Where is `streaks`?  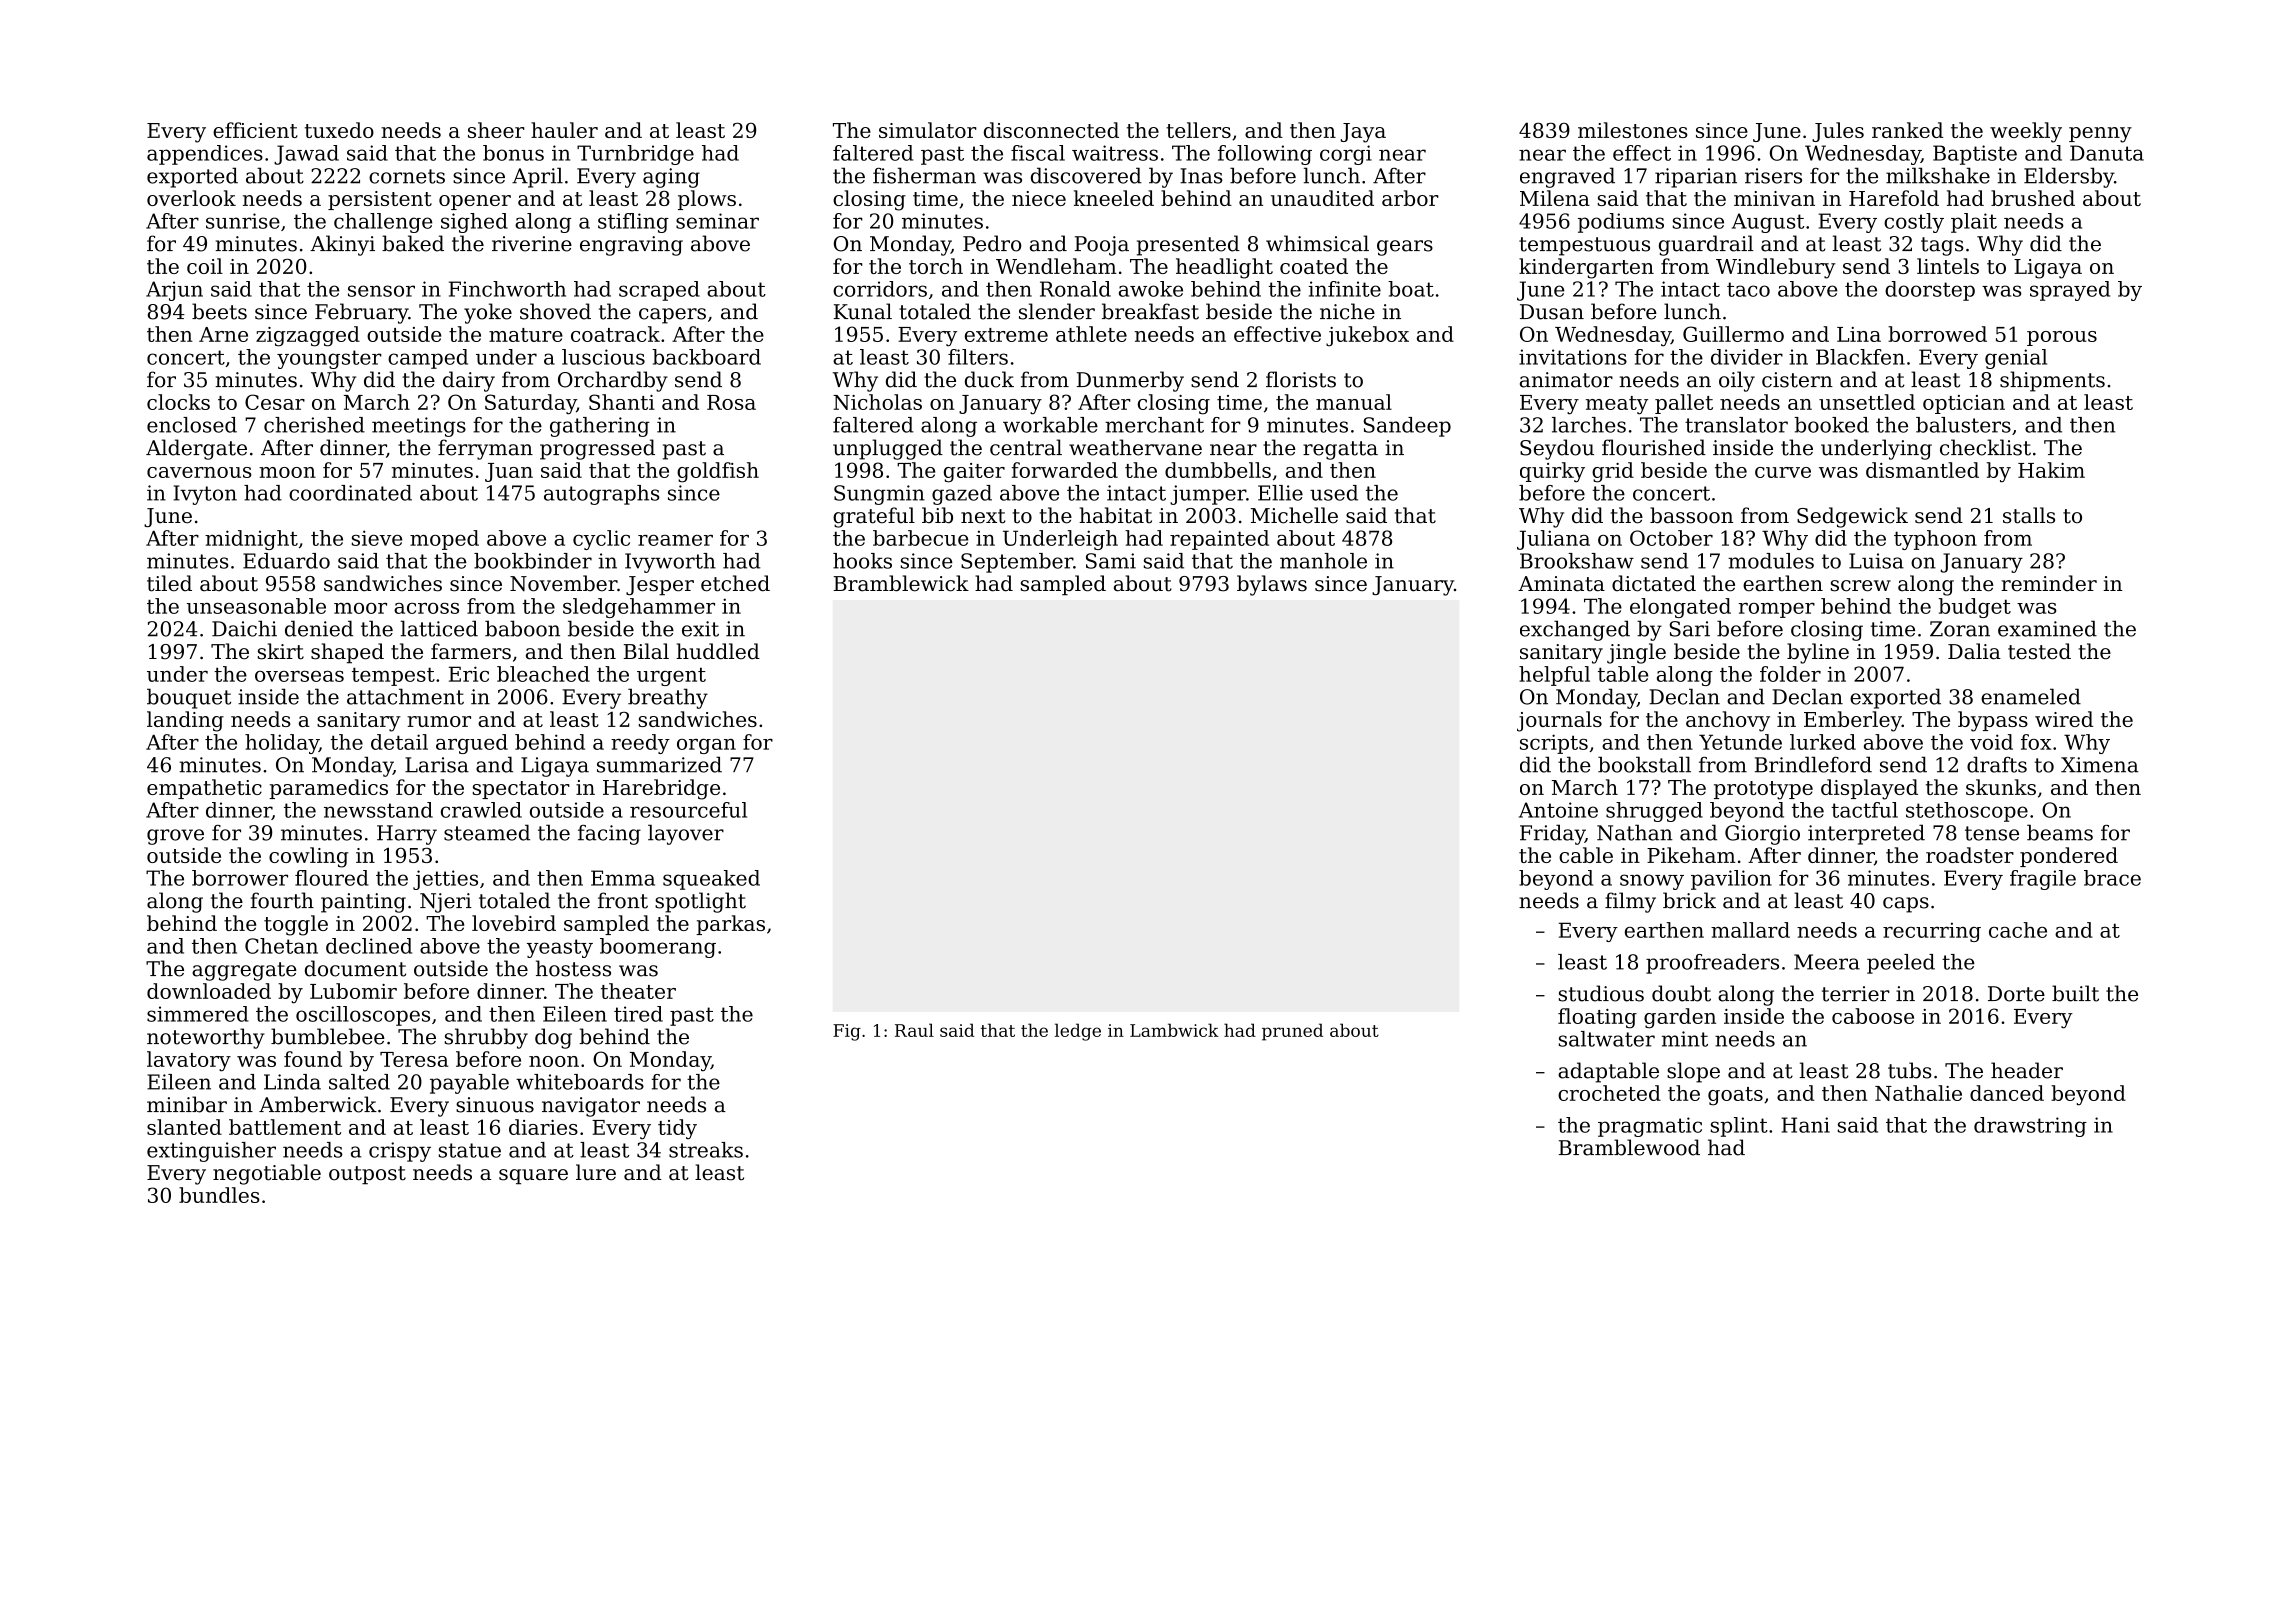
streaks is located at coordinates (706, 1150).
